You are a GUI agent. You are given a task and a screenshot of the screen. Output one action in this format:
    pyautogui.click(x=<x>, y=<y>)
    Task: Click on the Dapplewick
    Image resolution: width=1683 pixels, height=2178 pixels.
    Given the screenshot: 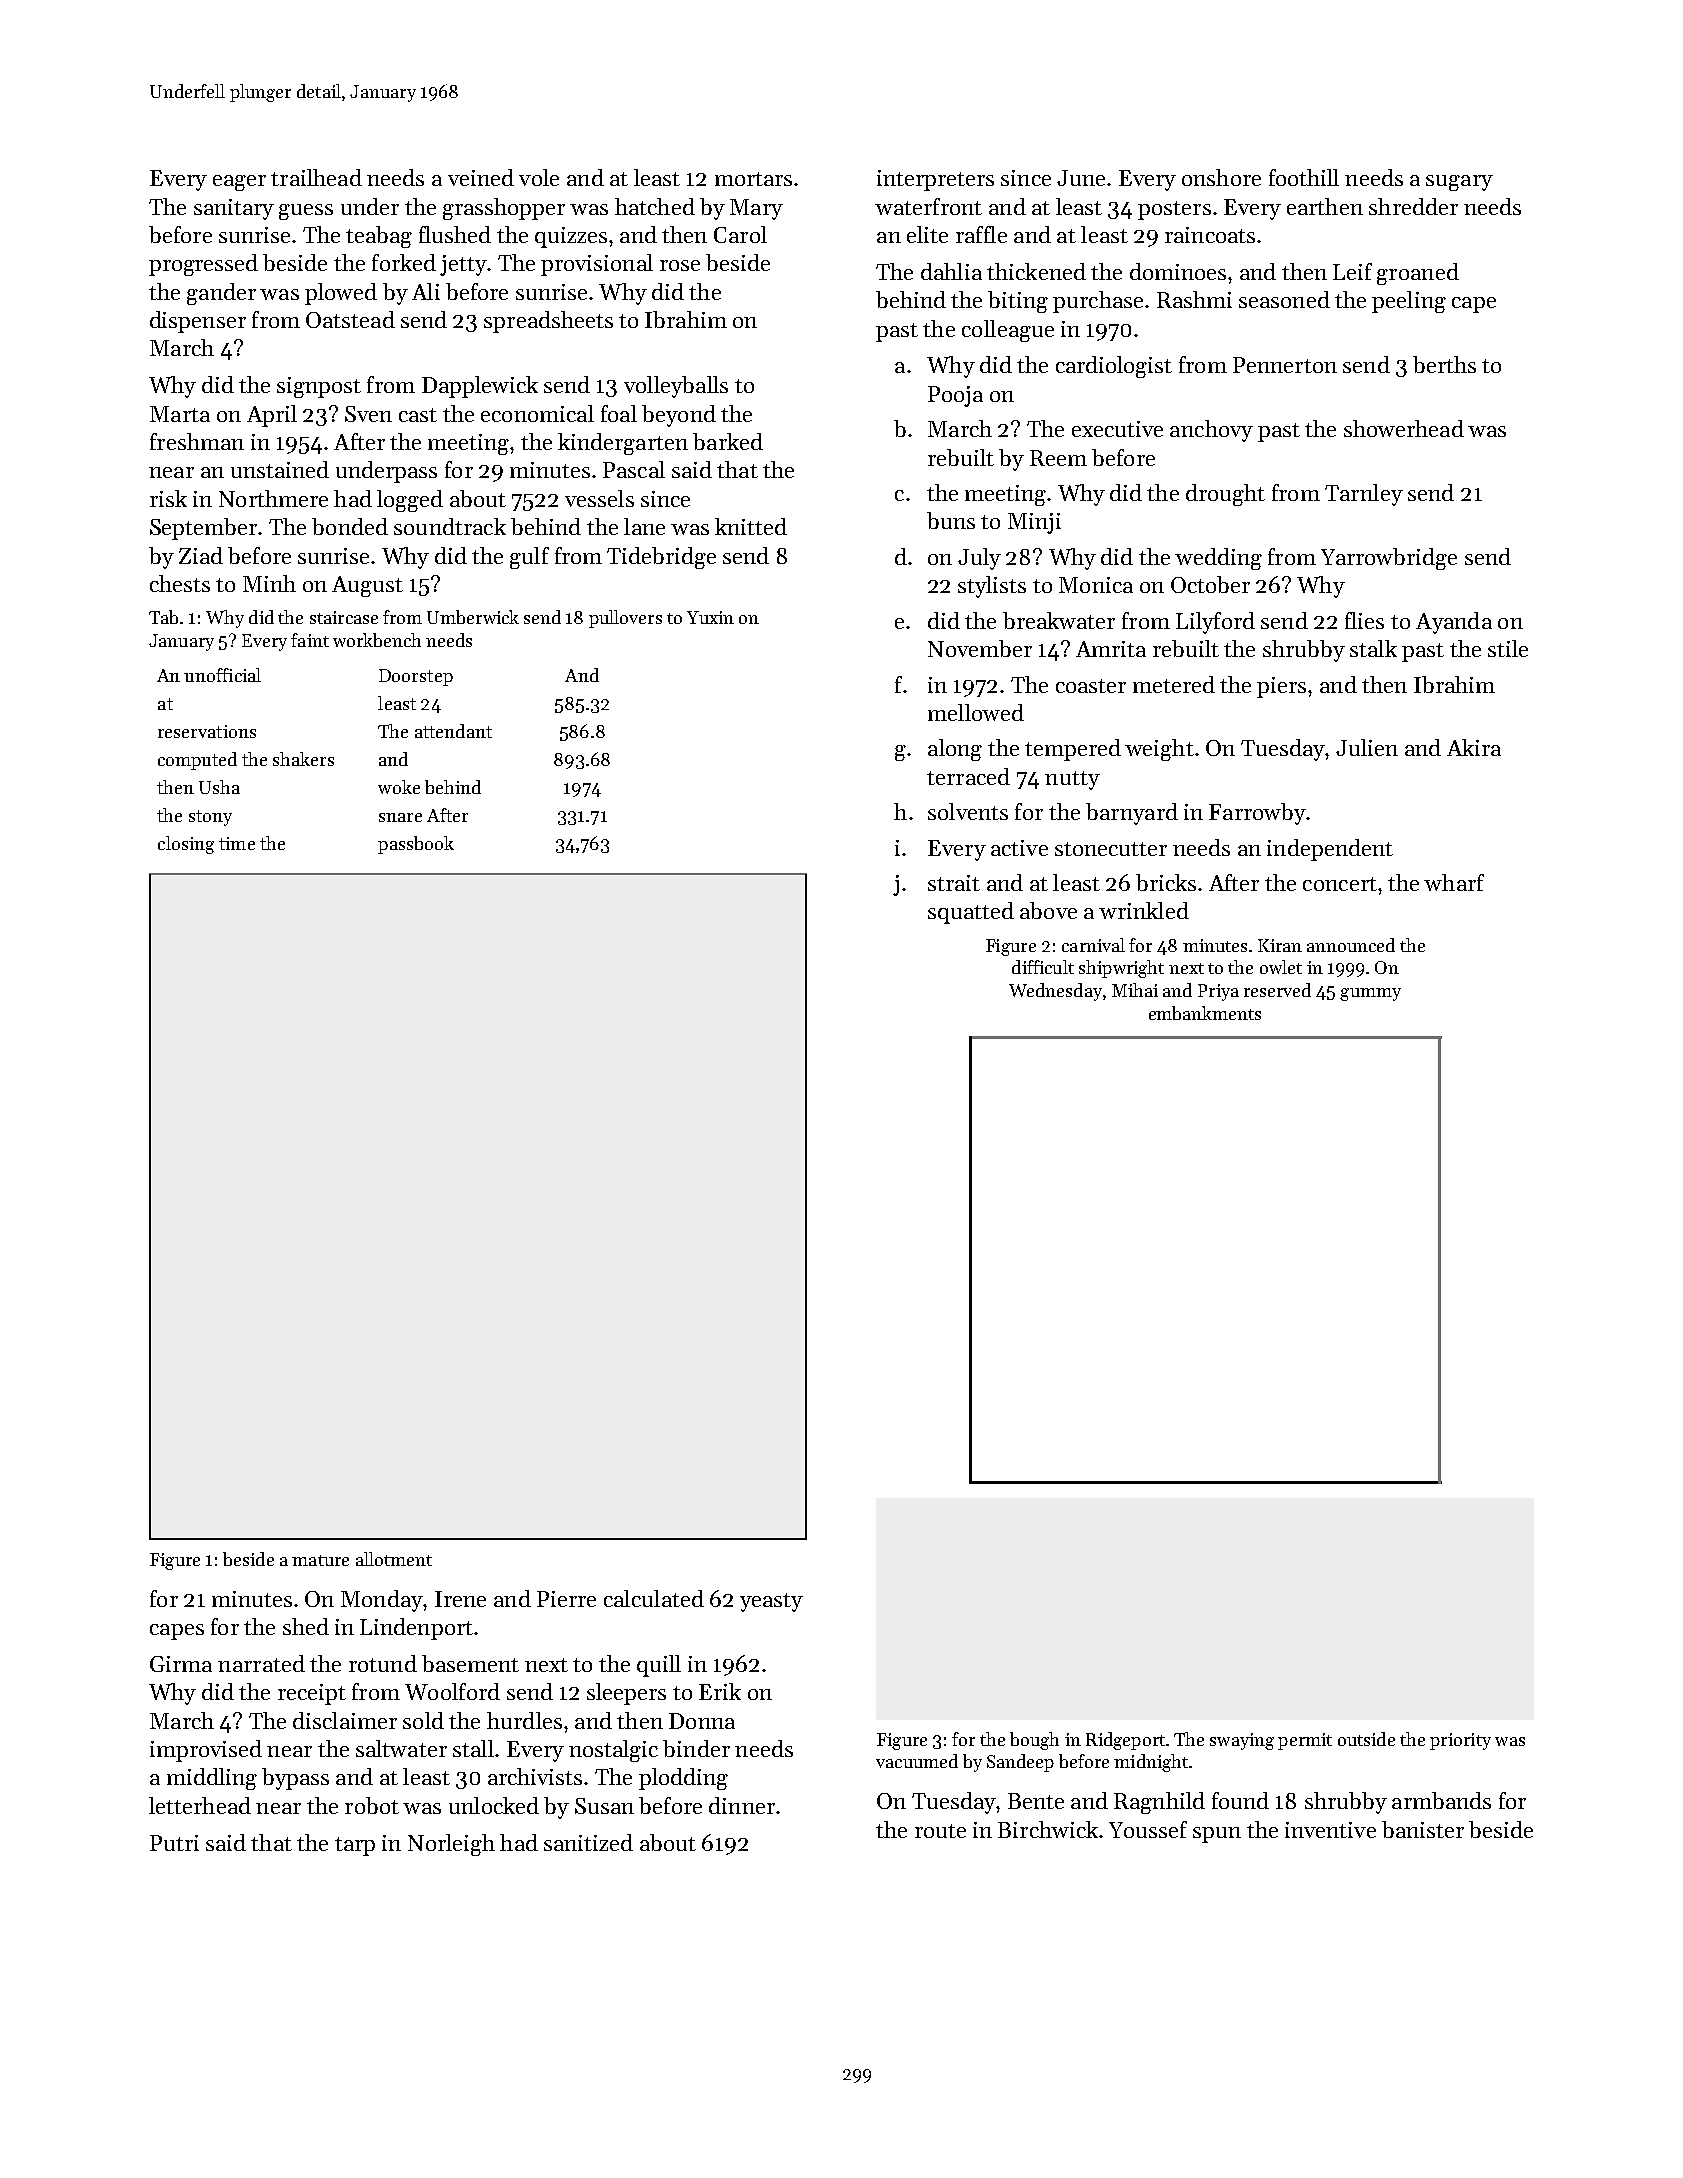 What is the action you would take?
    pyautogui.click(x=480, y=387)
